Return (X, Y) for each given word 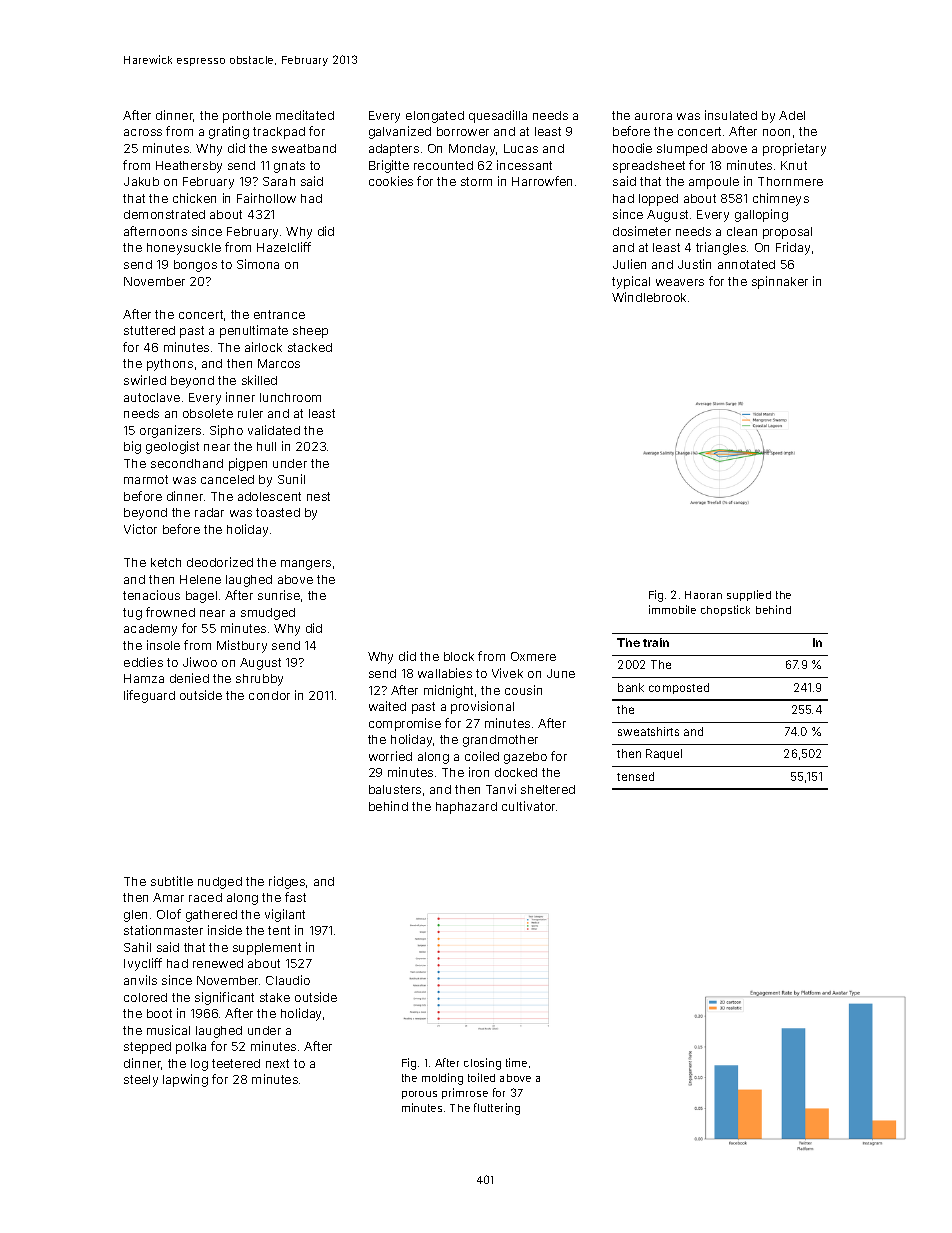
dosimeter (642, 231)
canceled (227, 479)
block (459, 656)
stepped (147, 1048)
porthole (247, 117)
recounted (443, 165)
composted (679, 688)
